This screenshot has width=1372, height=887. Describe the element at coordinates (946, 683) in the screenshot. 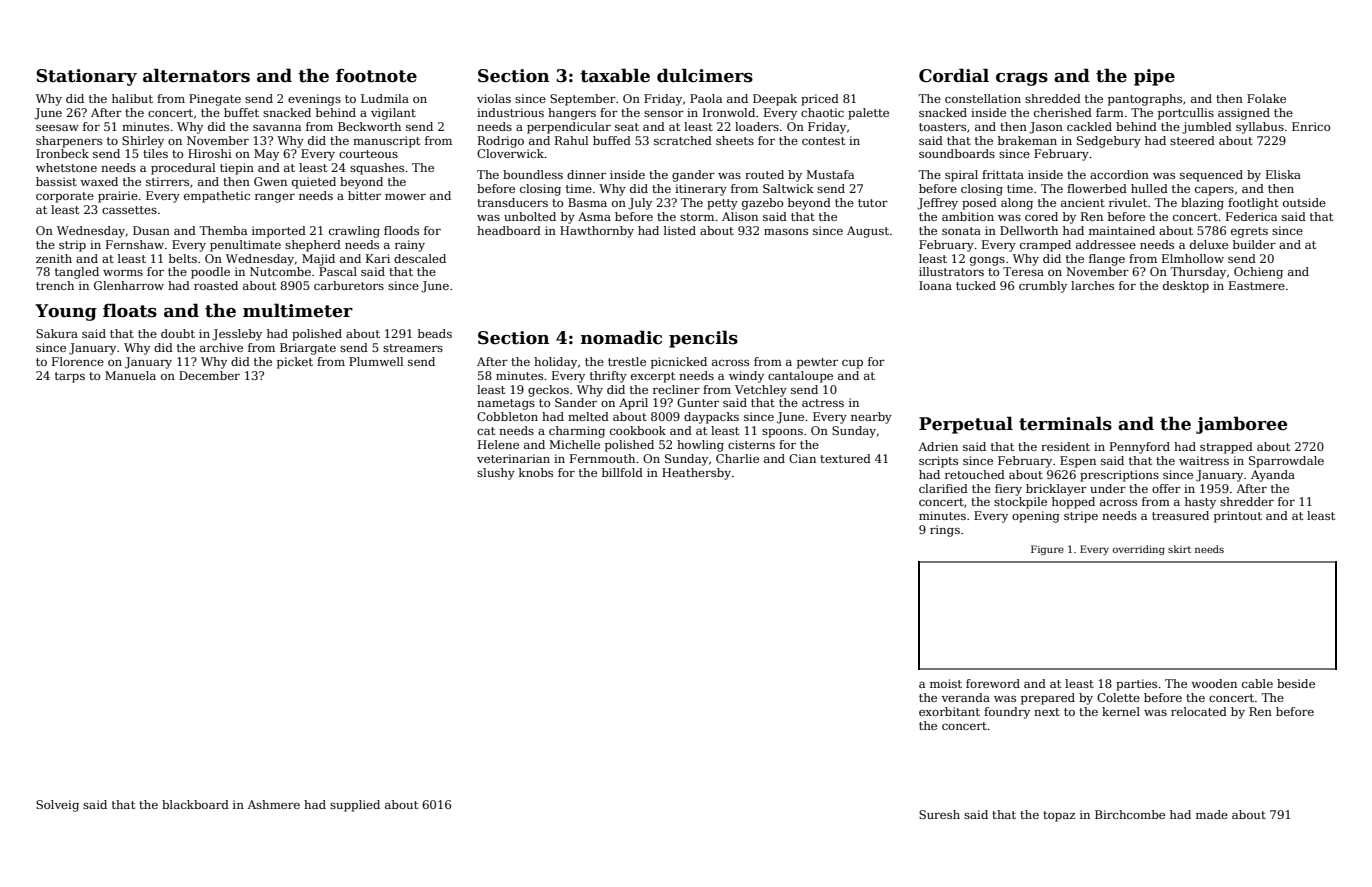

I see `moist` at that location.
